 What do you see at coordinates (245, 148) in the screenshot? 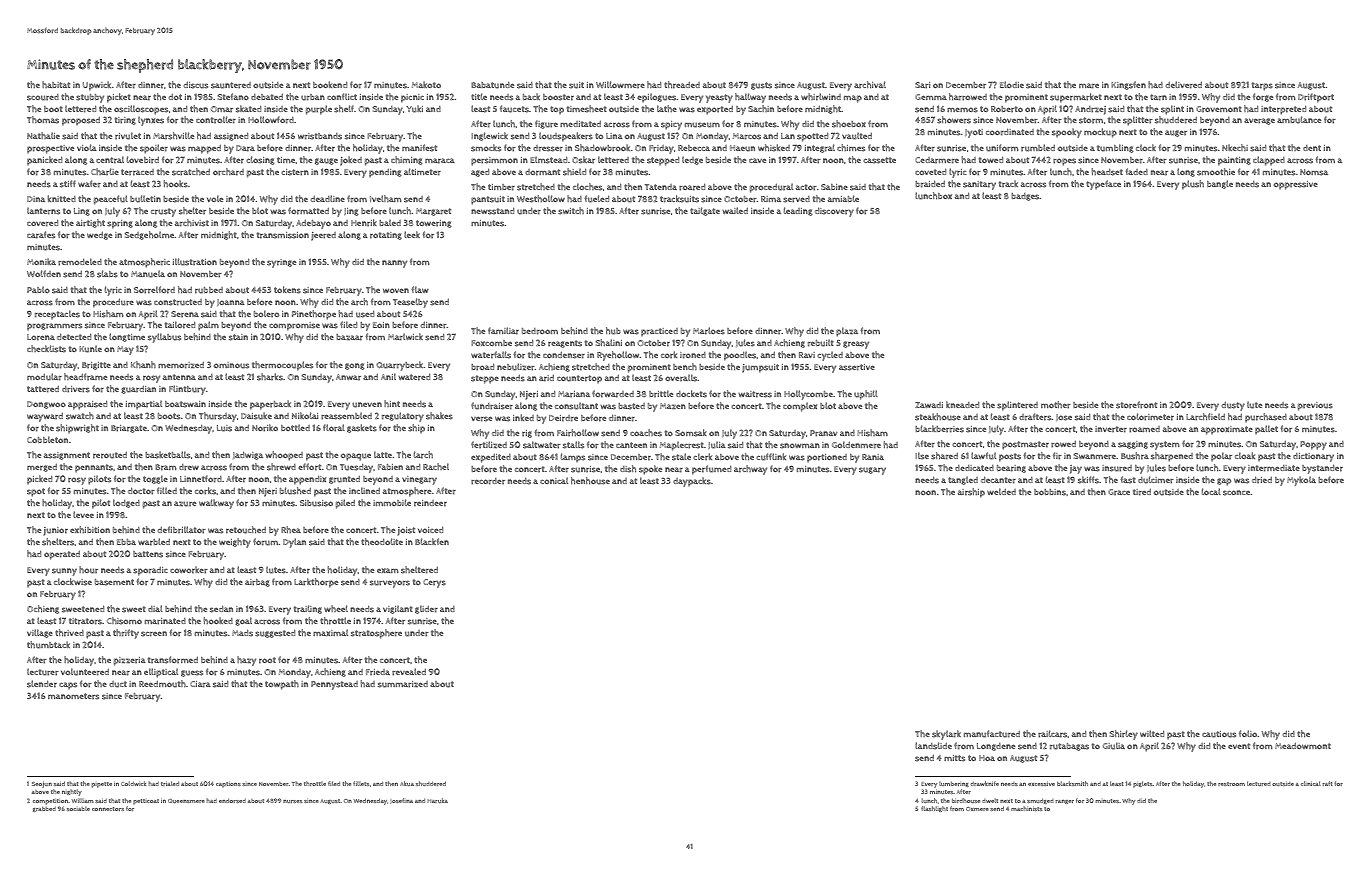
I see `Dara` at bounding box center [245, 148].
